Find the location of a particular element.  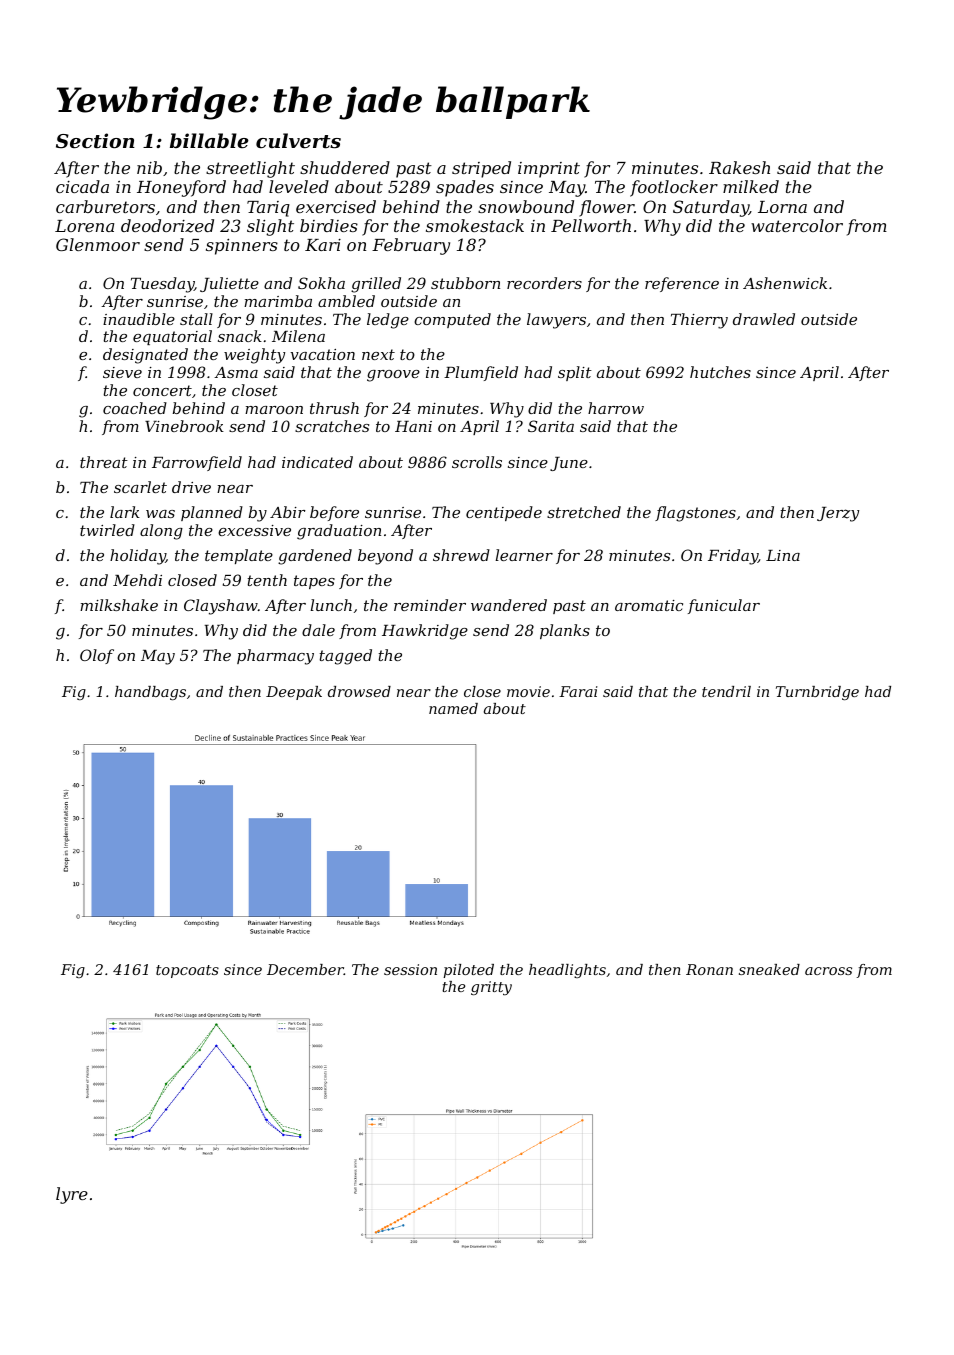

striped is located at coordinates (481, 169).
